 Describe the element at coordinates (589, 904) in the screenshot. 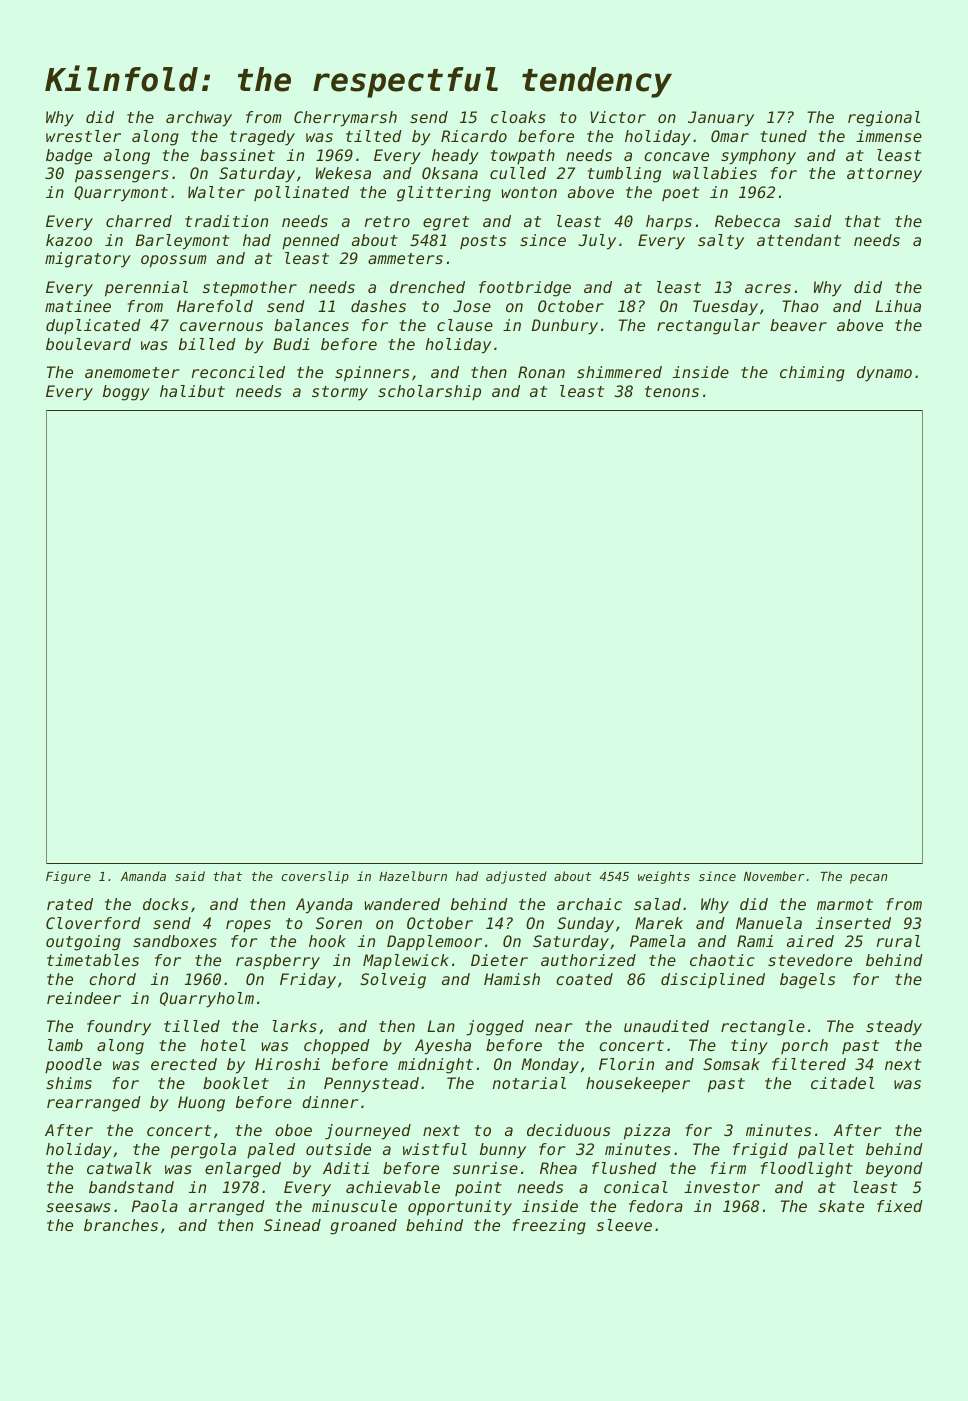

I see `archaic` at that location.
